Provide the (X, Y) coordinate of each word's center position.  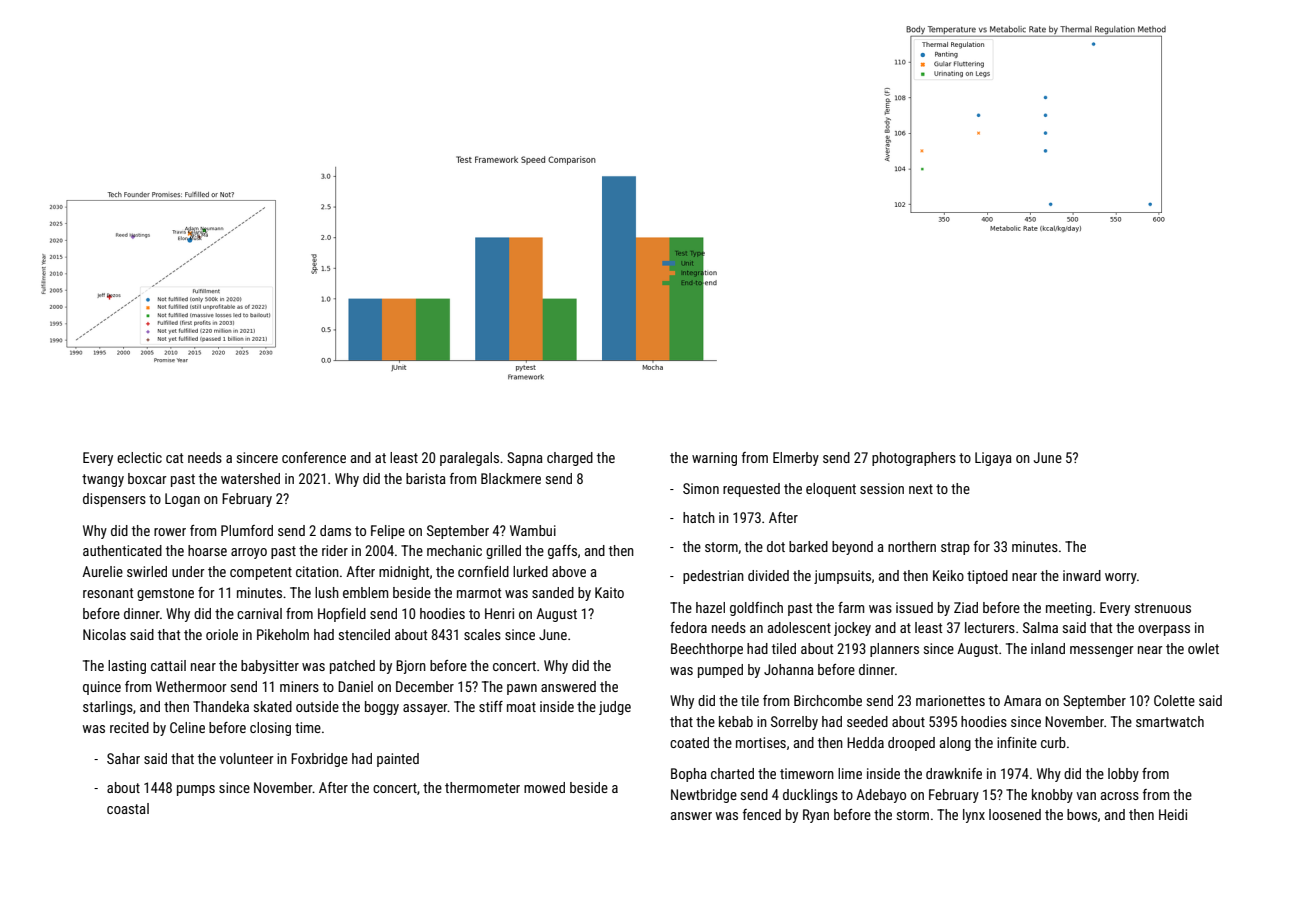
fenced (762, 814)
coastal (128, 808)
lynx (974, 816)
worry (1121, 578)
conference (314, 457)
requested (751, 490)
